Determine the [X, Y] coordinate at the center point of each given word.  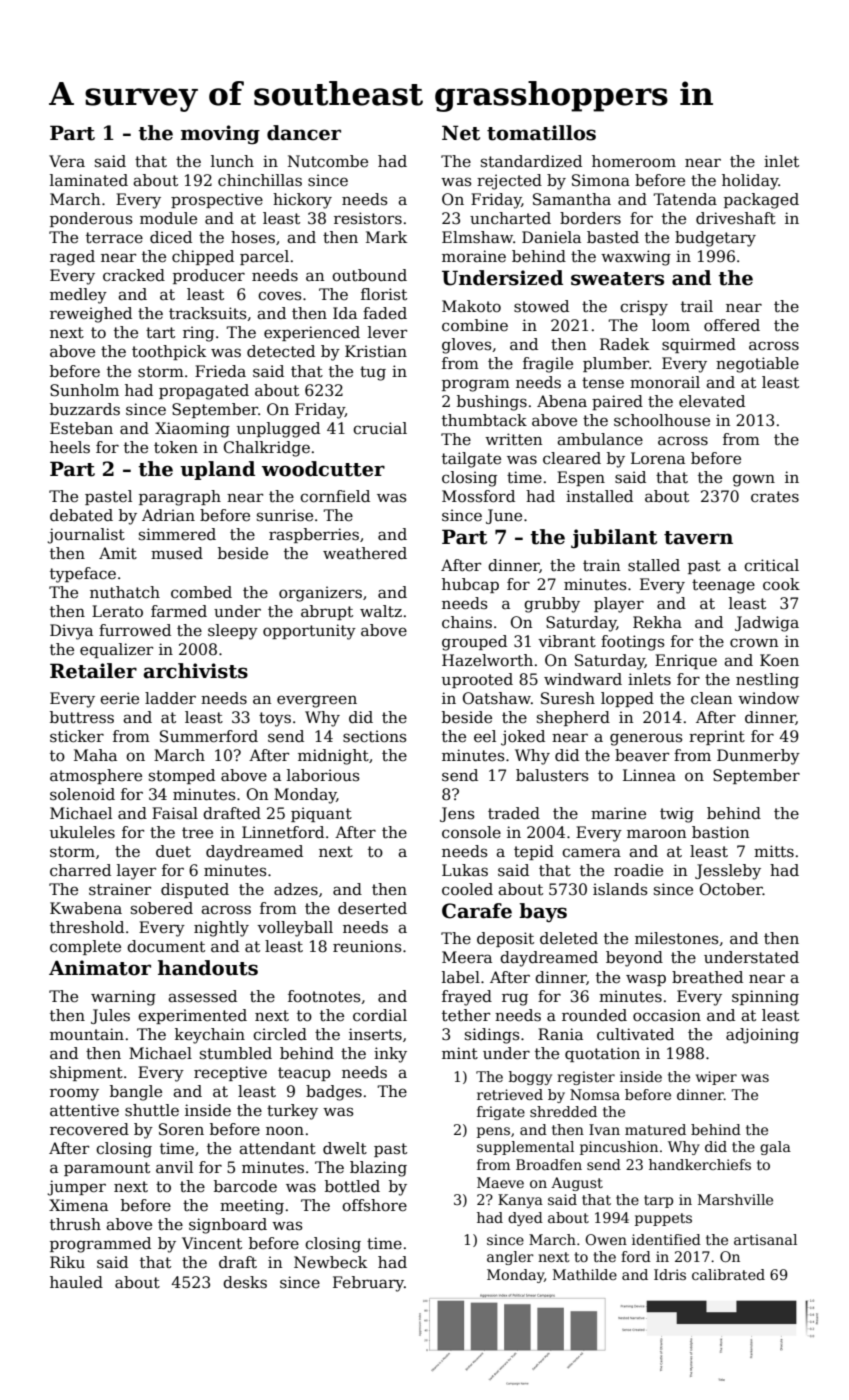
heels [70, 447]
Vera [67, 161]
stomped [182, 776]
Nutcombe [328, 161]
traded [514, 813]
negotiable [757, 365]
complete [85, 947]
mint [460, 1053]
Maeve [500, 1182]
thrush [75, 1224]
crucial [380, 428]
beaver [642, 755]
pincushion [619, 1148]
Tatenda [685, 199]
